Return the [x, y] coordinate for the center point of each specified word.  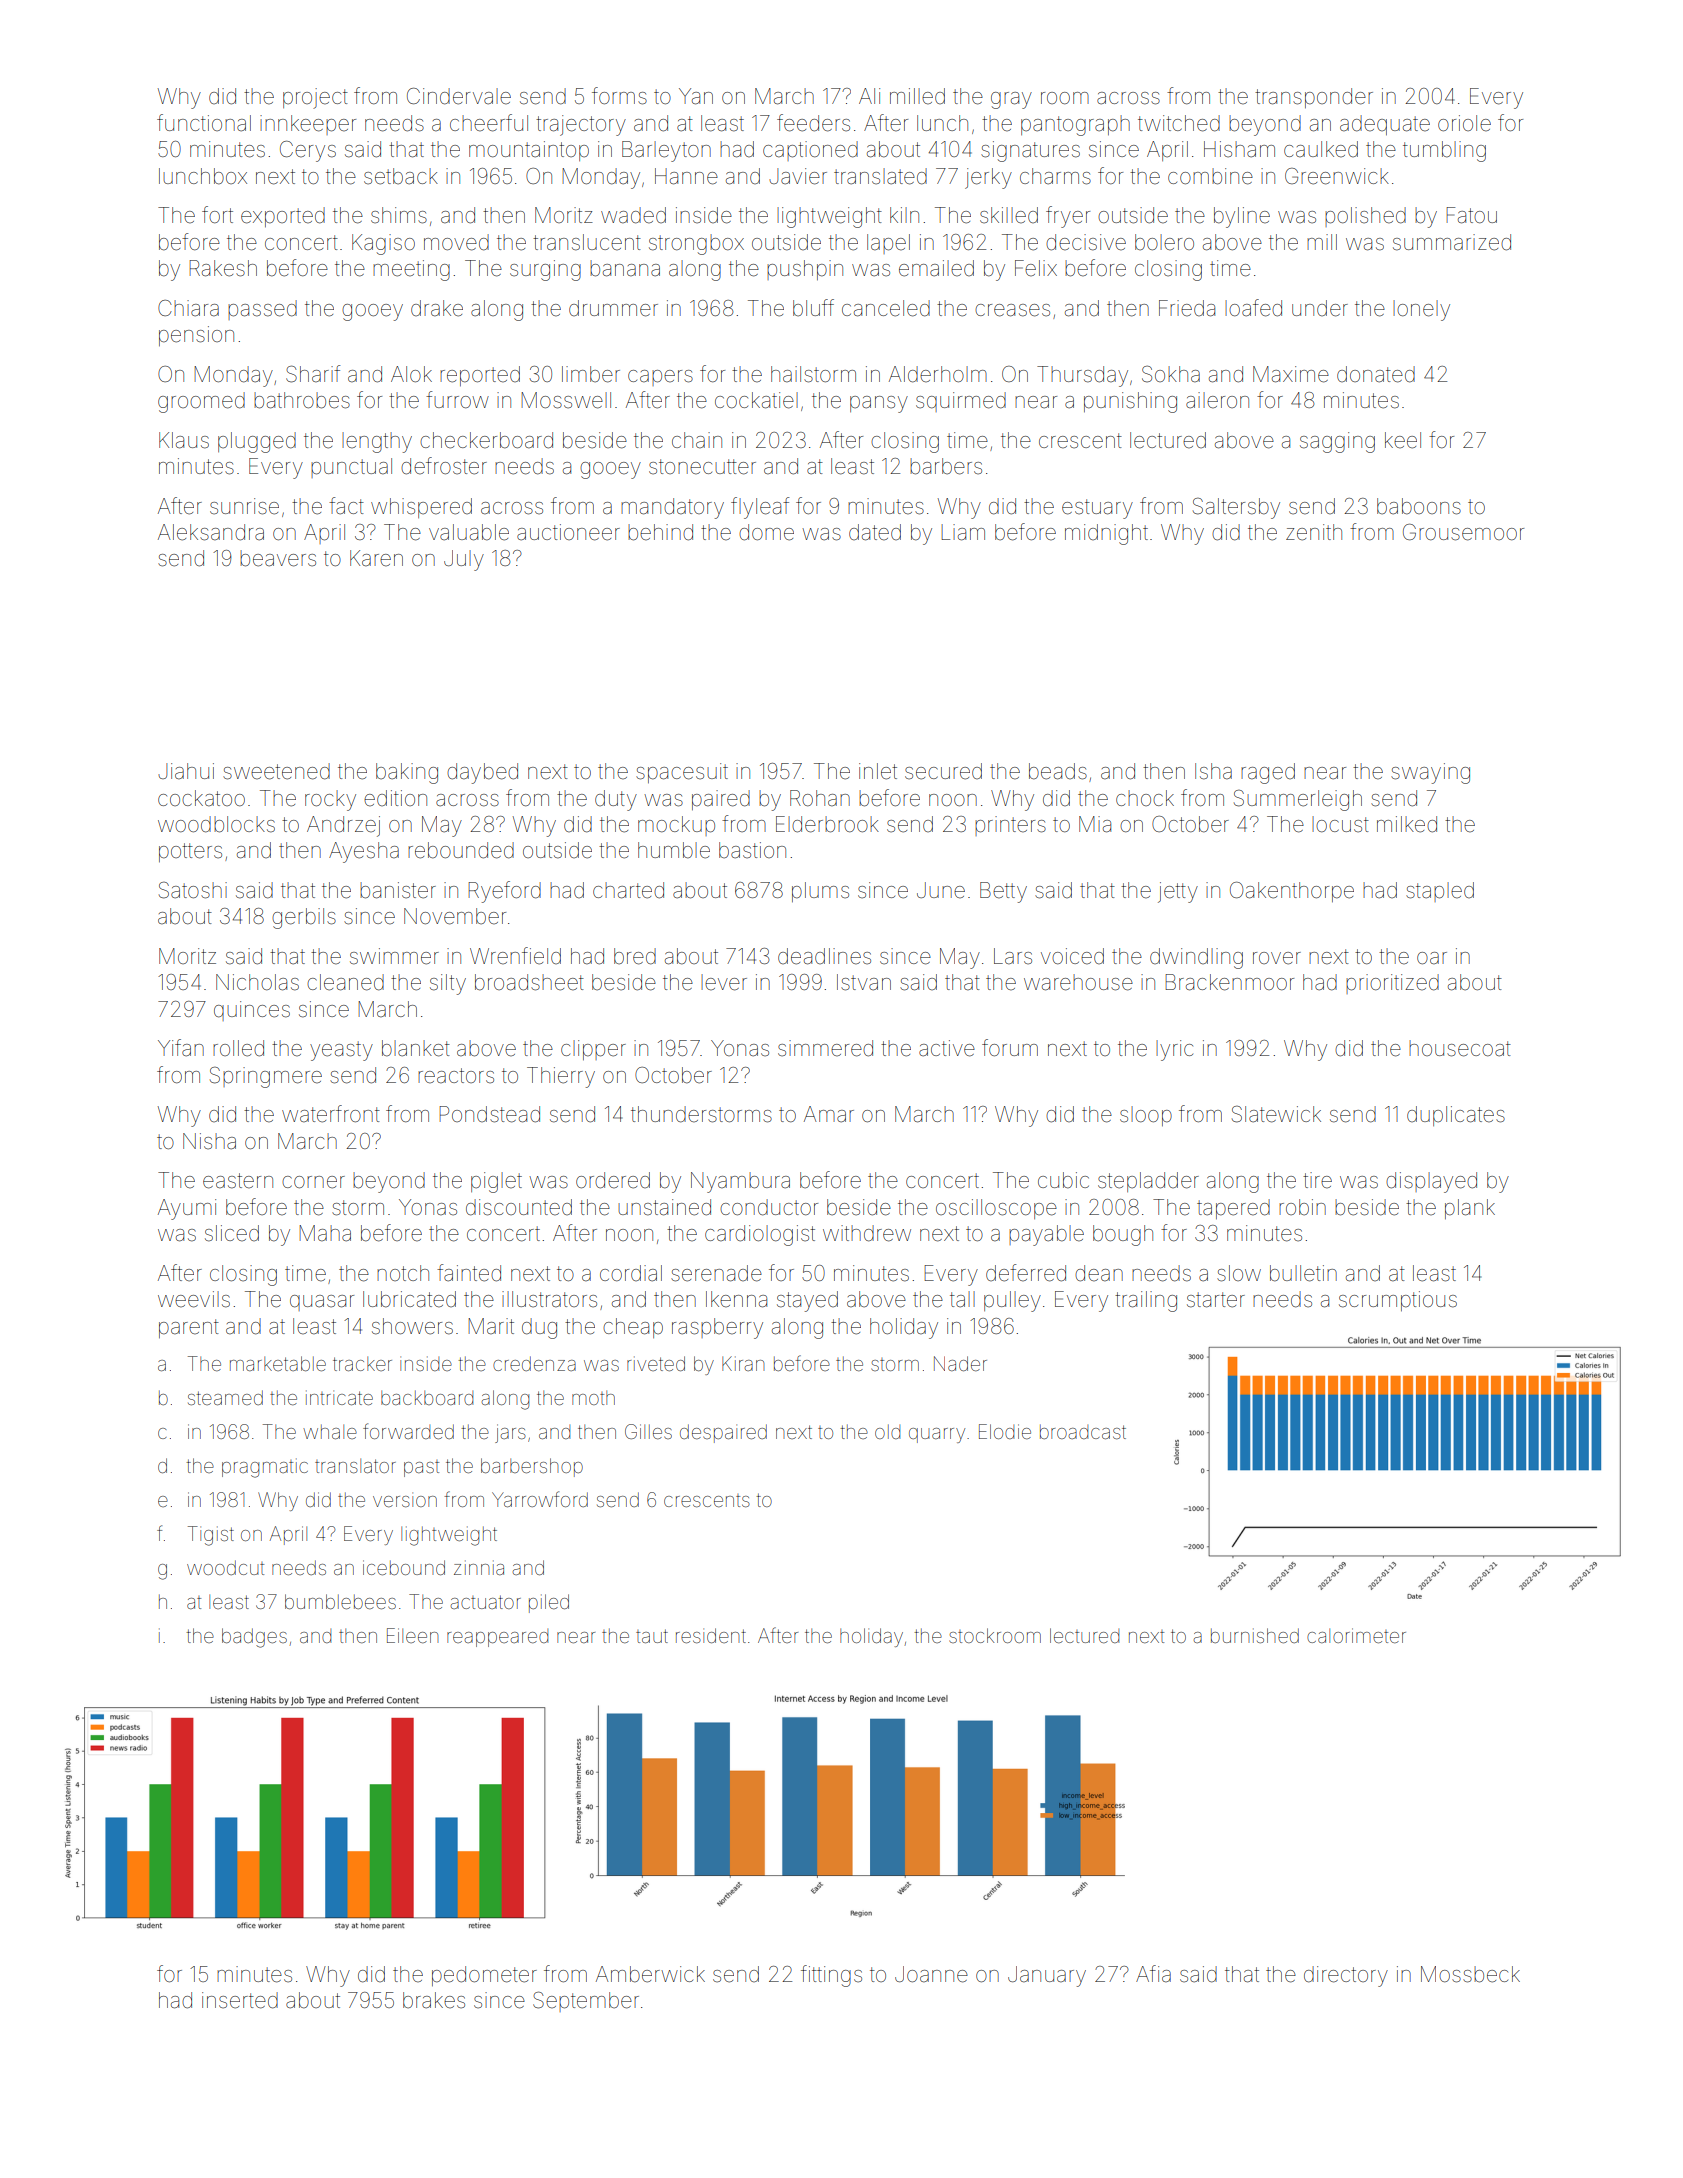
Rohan [820, 798]
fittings [831, 1976]
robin [1302, 1207]
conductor [769, 1207]
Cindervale [459, 96]
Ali [869, 96]
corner [313, 1182]
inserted [240, 2000]
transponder [1314, 98]
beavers [278, 558]
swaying [1430, 773]
